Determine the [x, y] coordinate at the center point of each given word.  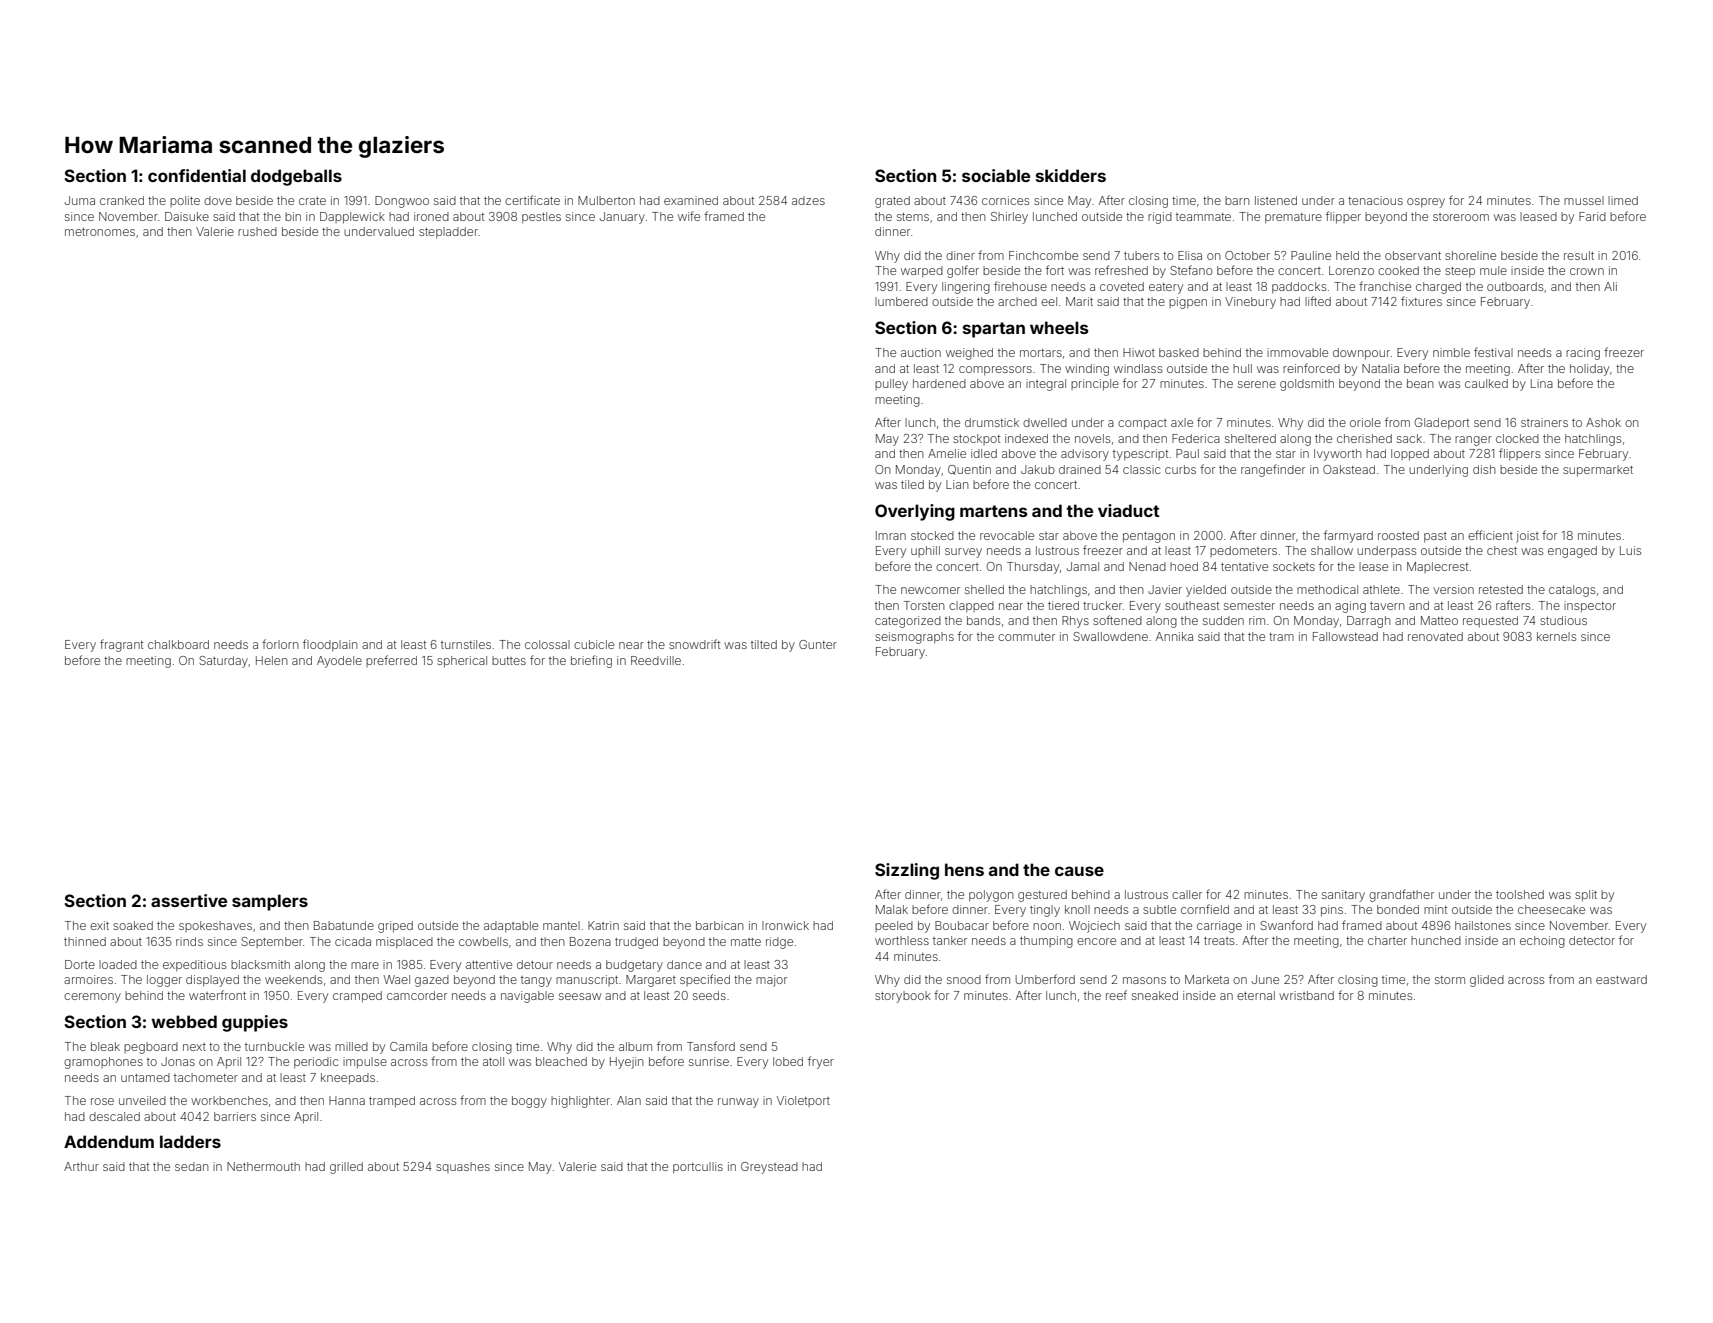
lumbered [901, 301]
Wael [397, 979]
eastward [1621, 979]
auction [921, 352]
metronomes [100, 232]
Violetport [803, 1101]
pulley [891, 385]
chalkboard [178, 644]
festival [1493, 352]
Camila [408, 1046]
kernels [1556, 636]
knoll [1077, 909]
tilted [764, 644]
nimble [1451, 352]
